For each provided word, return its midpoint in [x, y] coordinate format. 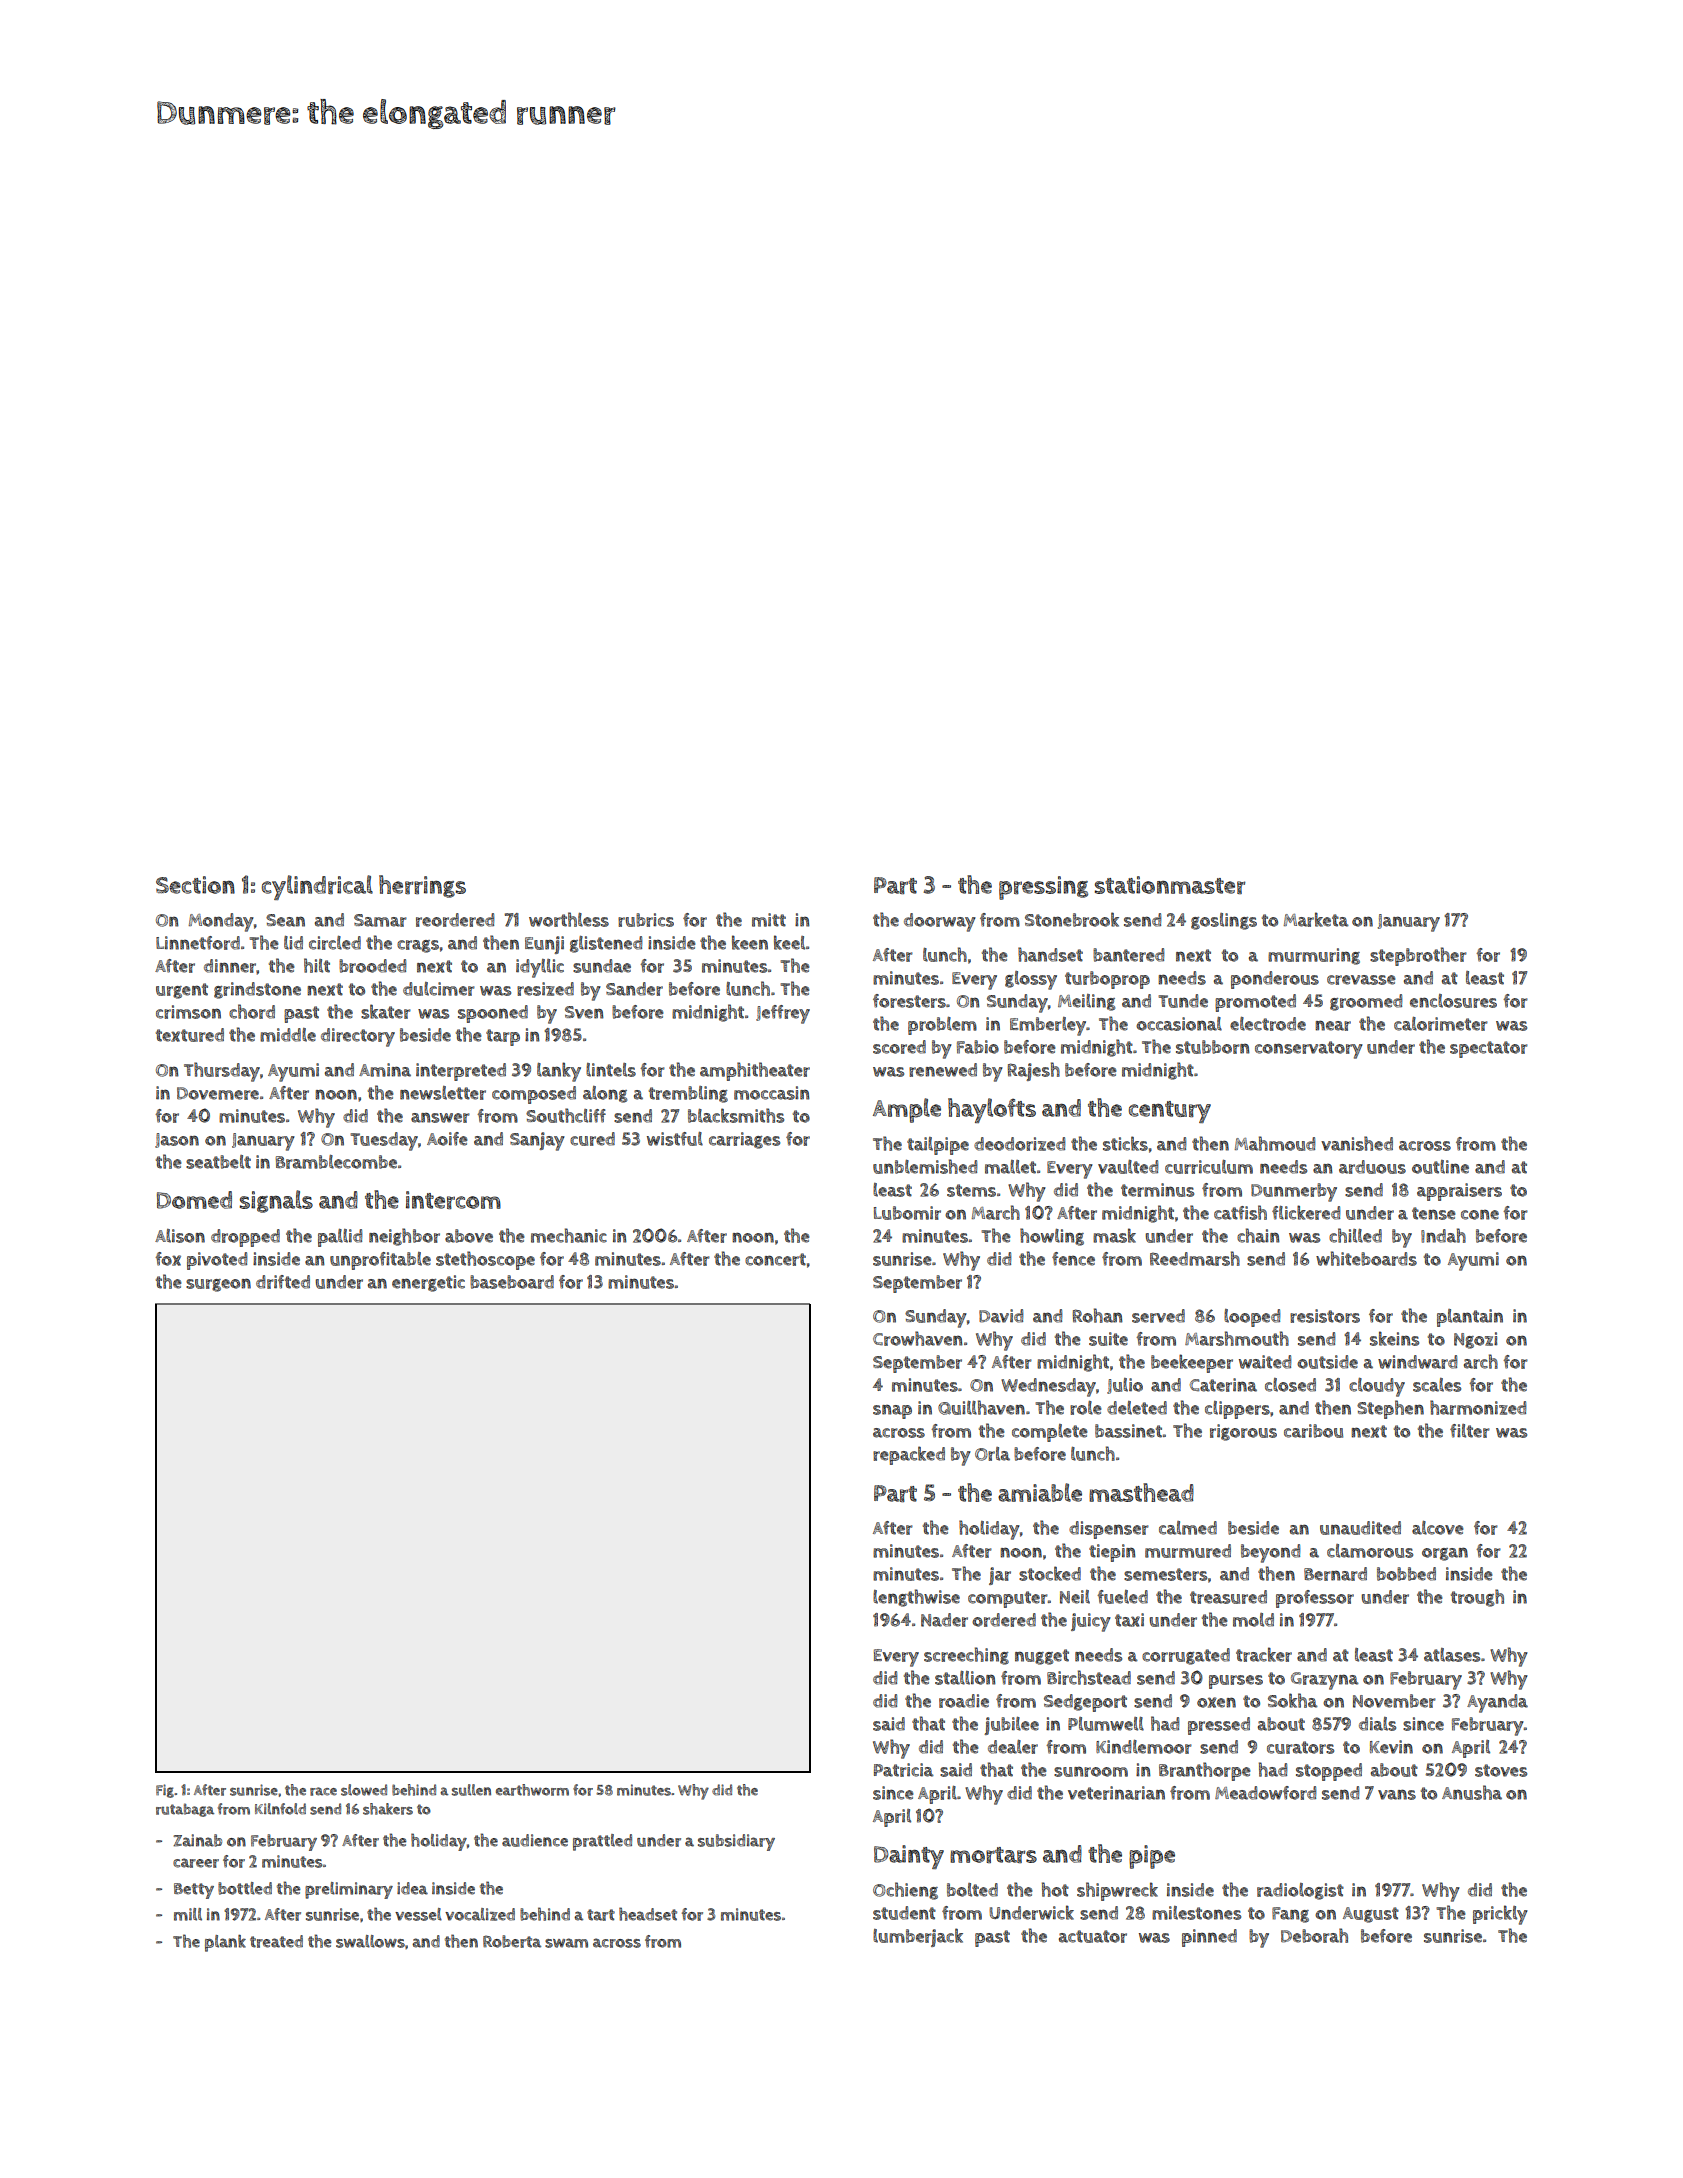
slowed [364, 1790]
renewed [943, 1070]
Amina [385, 1070]
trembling [688, 1094]
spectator [1489, 1049]
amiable [1040, 1492]
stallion [965, 1678]
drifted [283, 1282]
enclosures [1453, 1001]
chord [252, 1011]
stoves [1501, 1770]
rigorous [1243, 1432]
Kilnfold [280, 1809]
